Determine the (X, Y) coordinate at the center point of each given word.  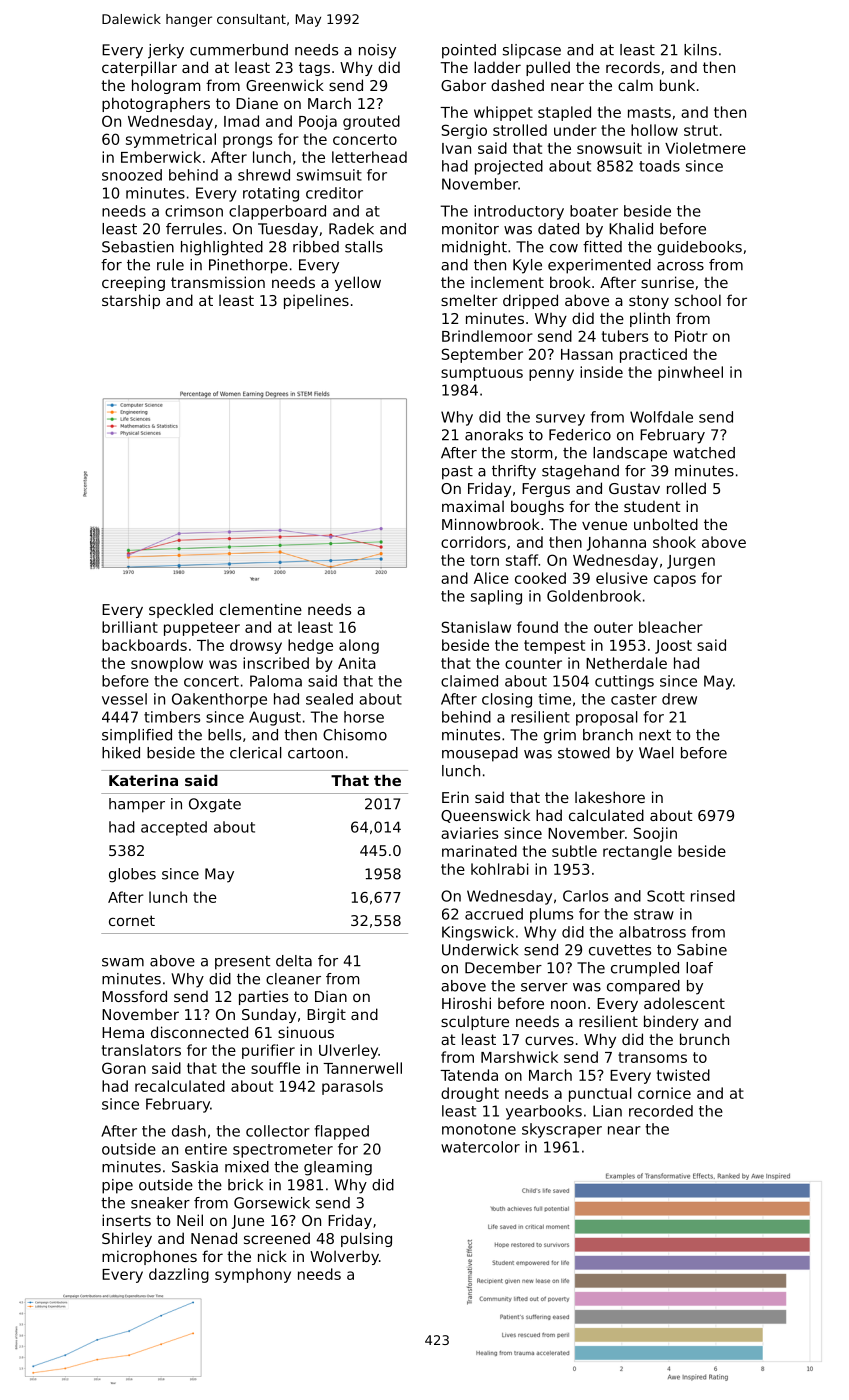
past (457, 473)
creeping (133, 283)
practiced (653, 355)
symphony (253, 1275)
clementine (261, 609)
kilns (700, 50)
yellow (358, 283)
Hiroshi (466, 1003)
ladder (497, 67)
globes (132, 875)
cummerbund (239, 50)
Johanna (616, 543)
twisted (683, 1075)
